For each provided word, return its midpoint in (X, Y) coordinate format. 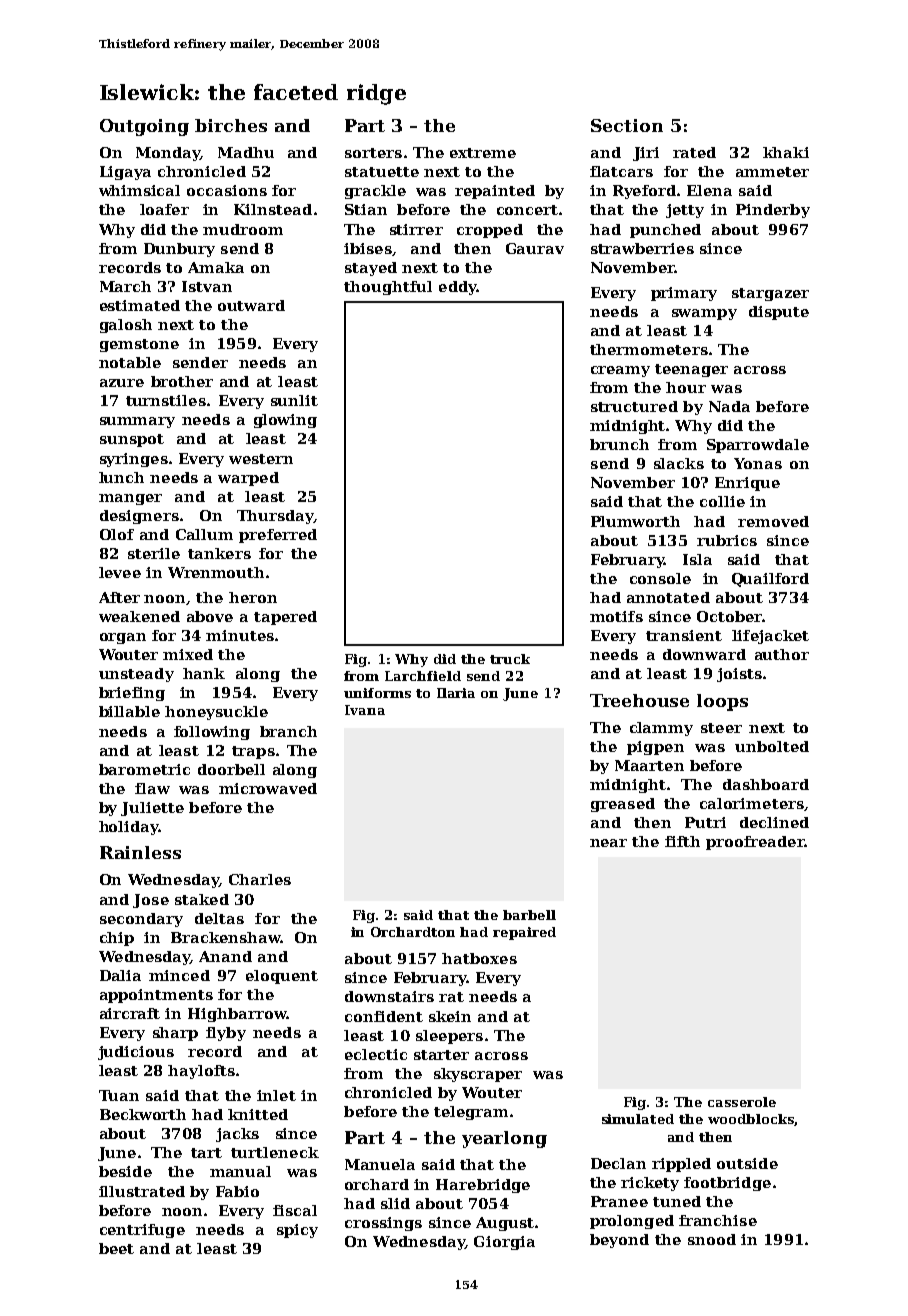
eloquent (282, 977)
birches (231, 125)
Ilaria (456, 693)
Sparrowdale (758, 446)
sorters (373, 153)
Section (627, 125)
